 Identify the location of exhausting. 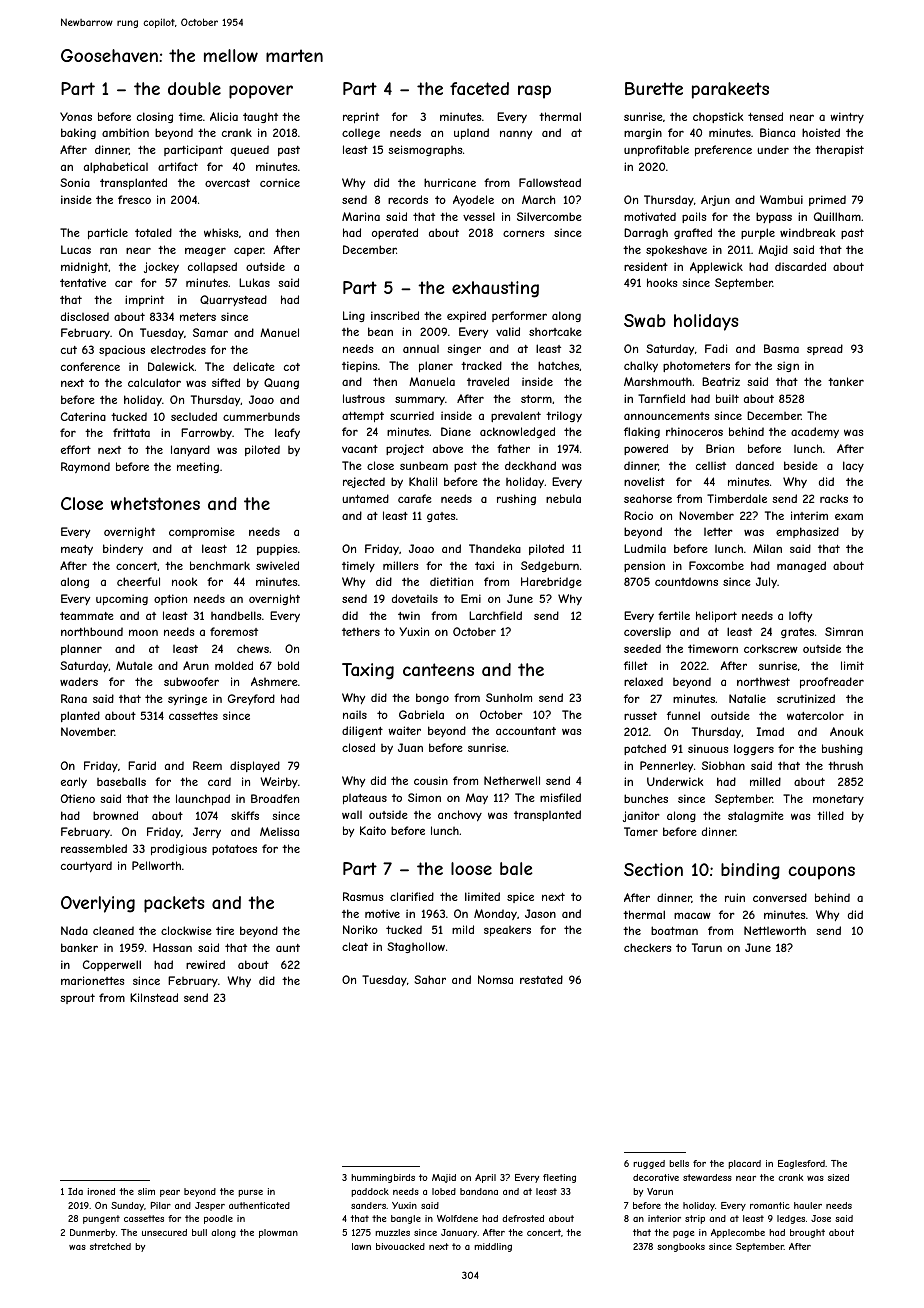
(495, 289).
